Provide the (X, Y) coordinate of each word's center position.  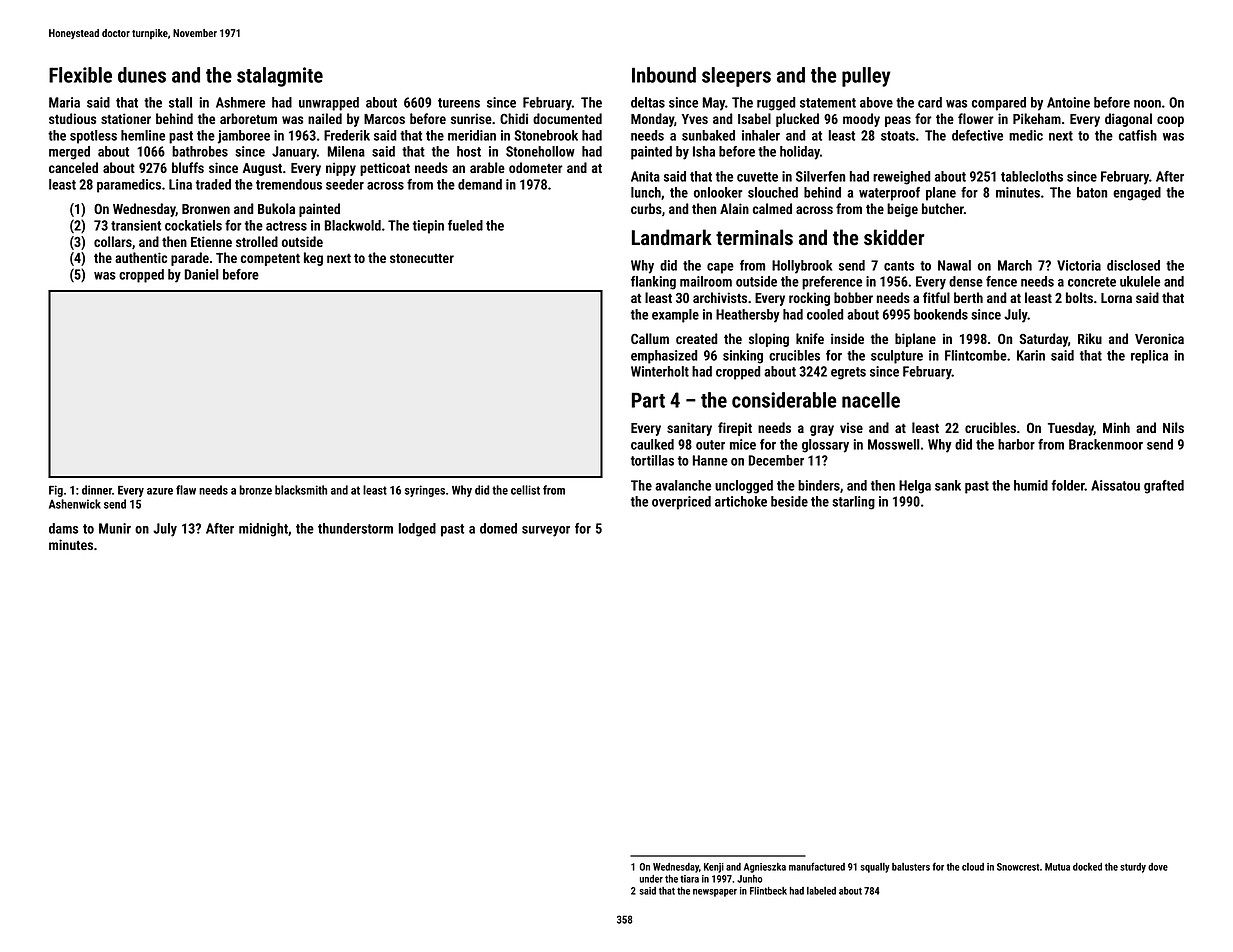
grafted (1164, 487)
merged (69, 153)
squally (875, 868)
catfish (1138, 135)
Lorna (1116, 298)
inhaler (761, 135)
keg (313, 259)
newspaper (715, 893)
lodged (417, 530)
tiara (689, 879)
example (675, 316)
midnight (263, 530)
